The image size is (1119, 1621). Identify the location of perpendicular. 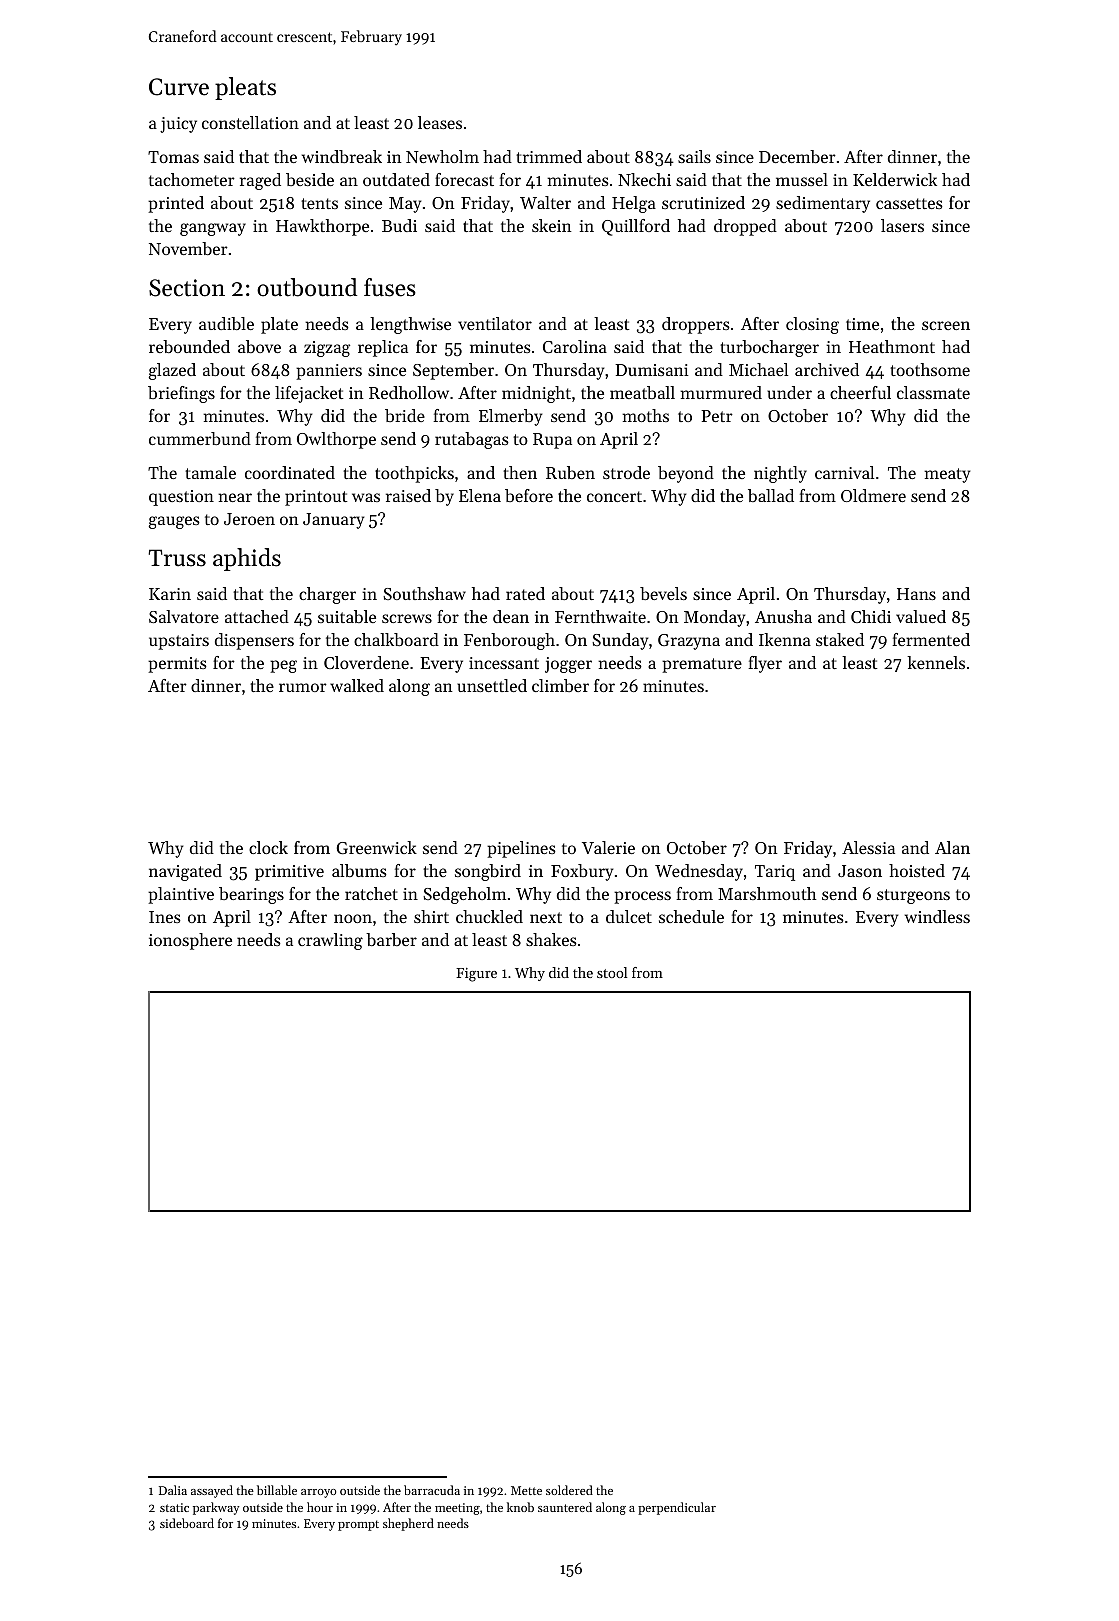
(677, 1508).
